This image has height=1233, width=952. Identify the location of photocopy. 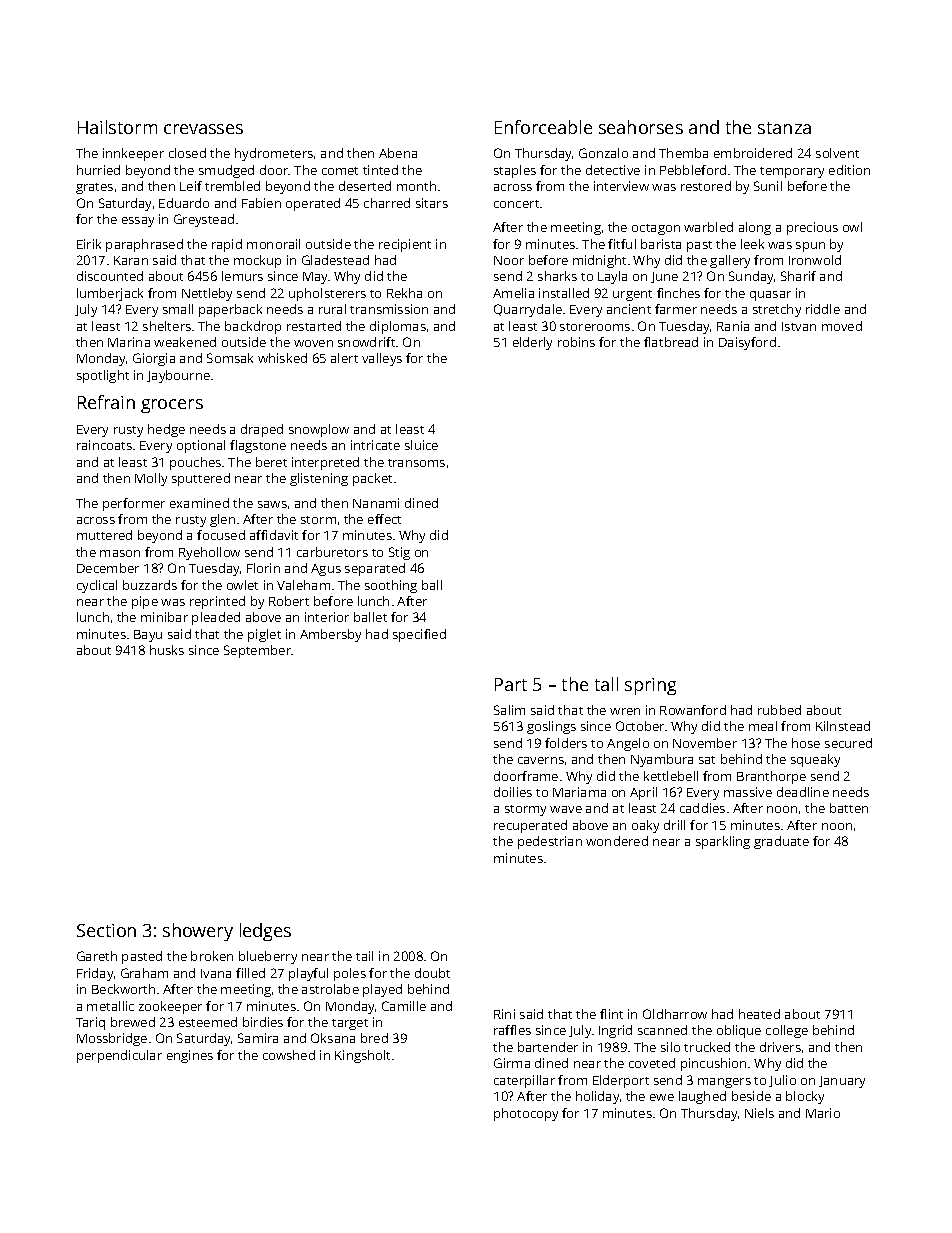
(526, 1114).
